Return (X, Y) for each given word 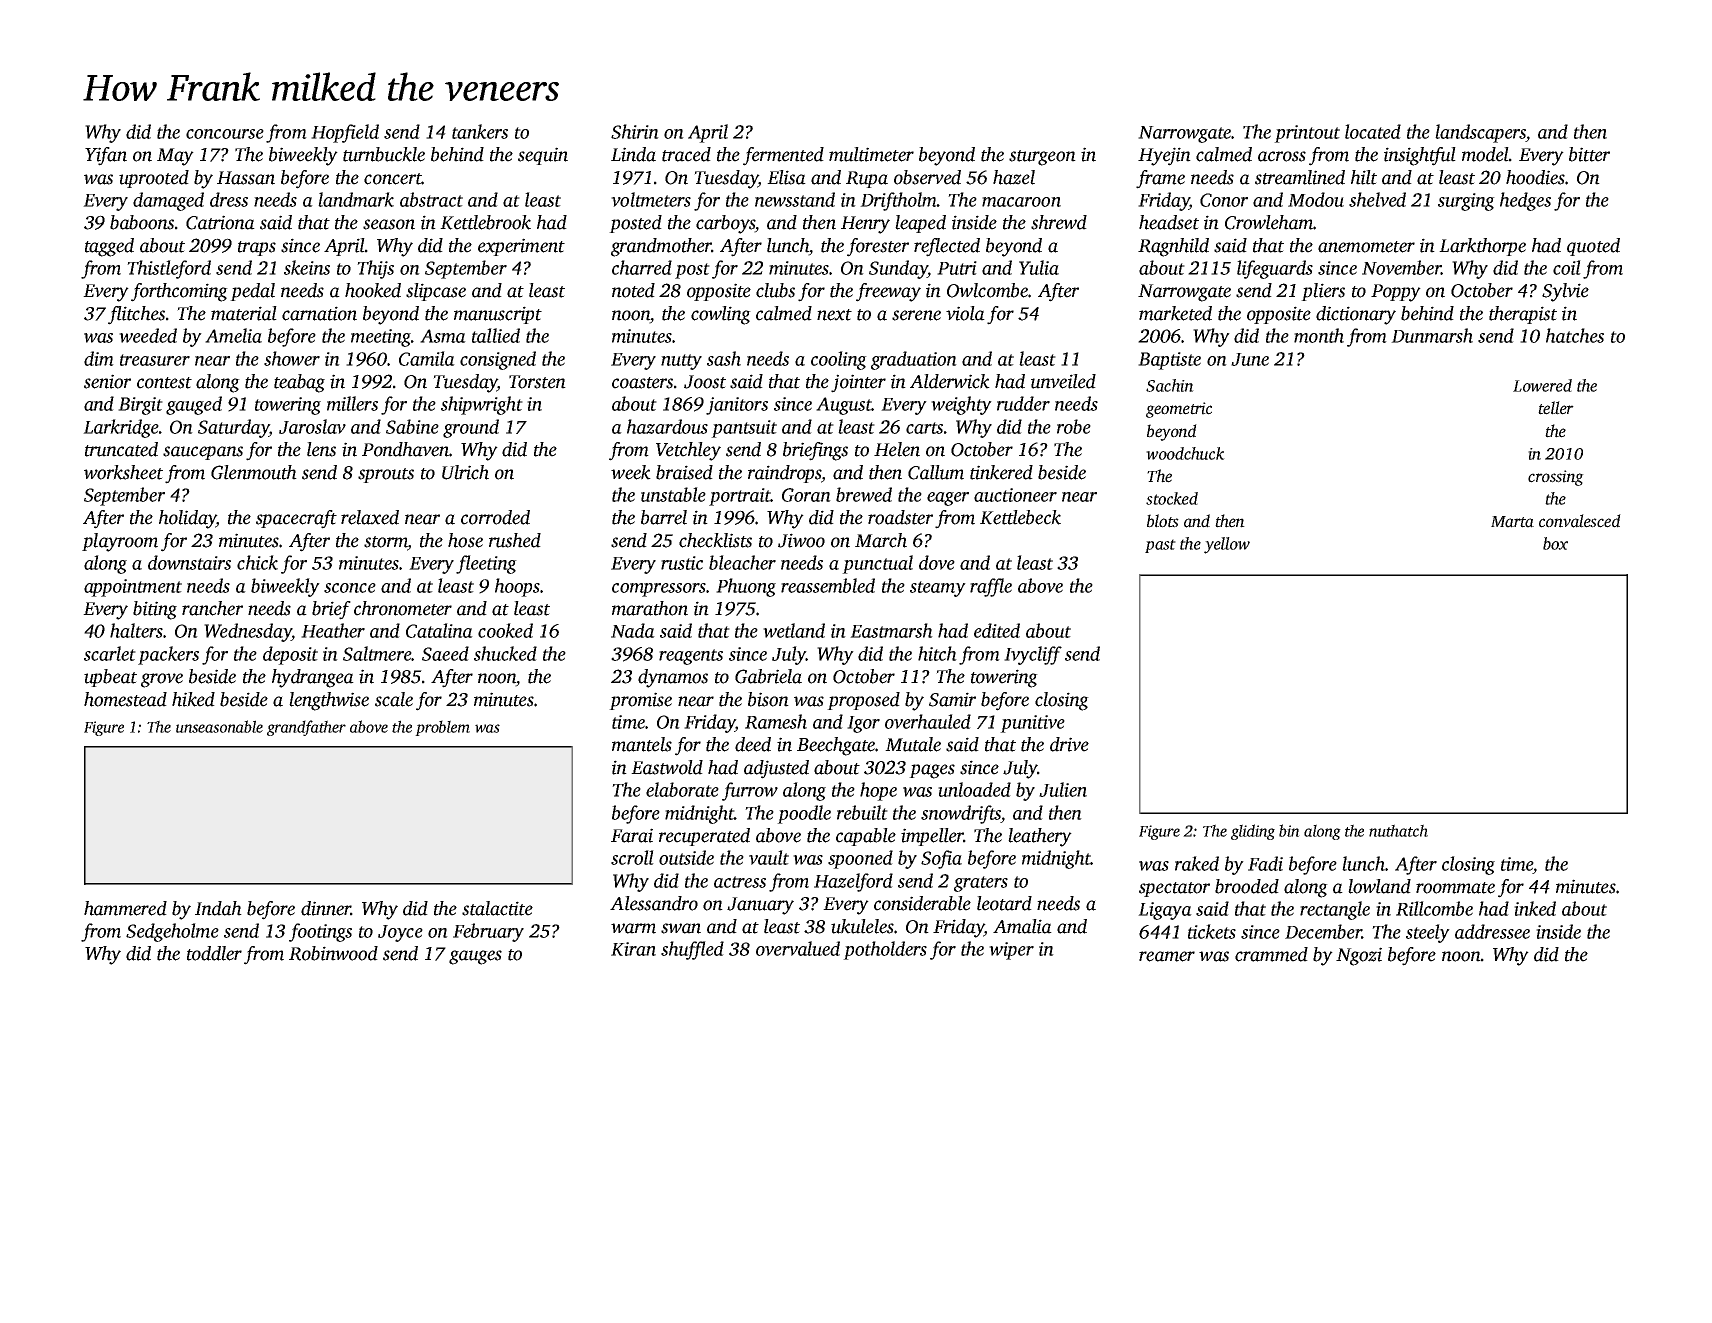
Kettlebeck (1020, 517)
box (1555, 543)
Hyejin (1164, 156)
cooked (505, 630)
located (1373, 131)
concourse (225, 134)
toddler (214, 953)
